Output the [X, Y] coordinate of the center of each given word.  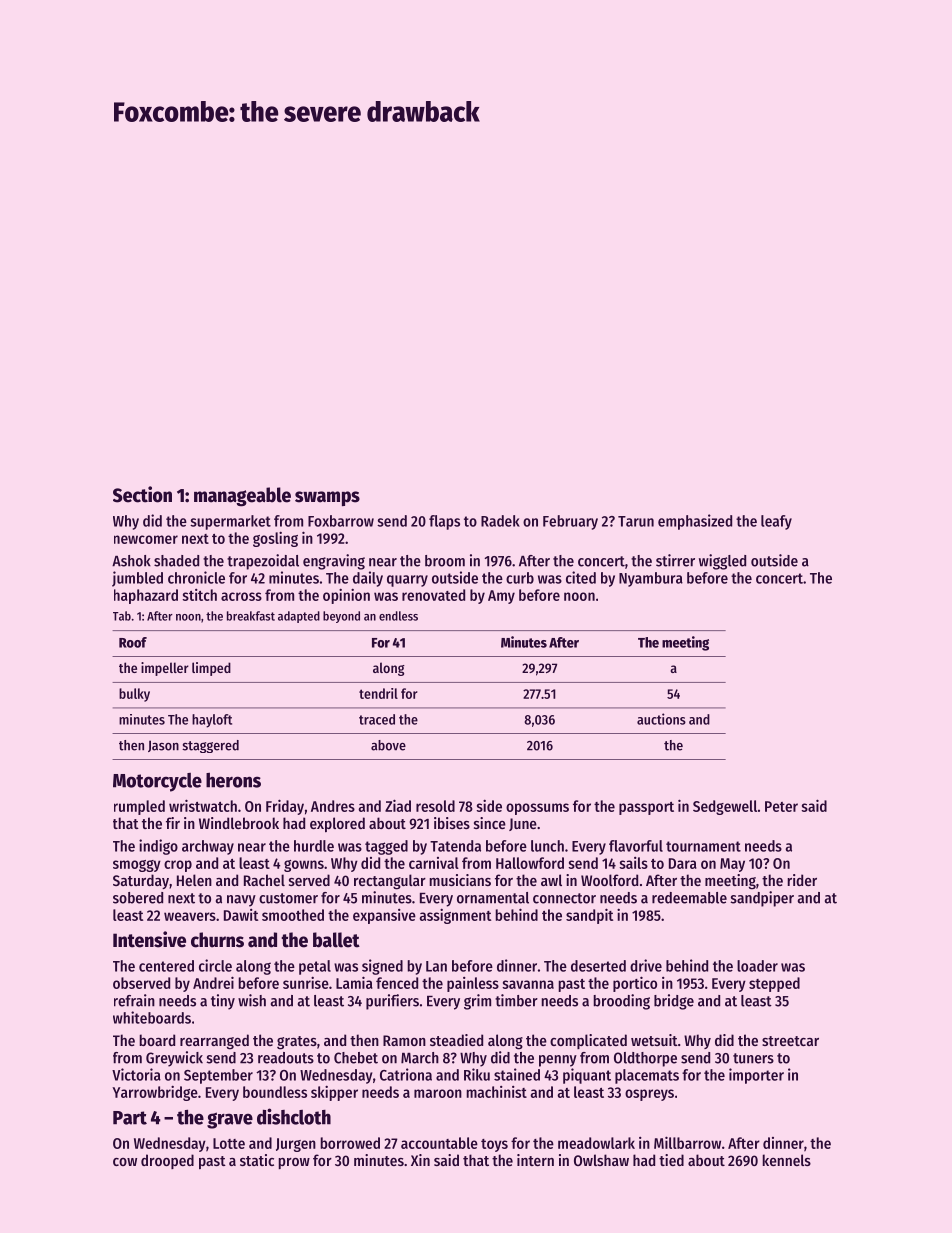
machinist [496, 1092]
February [570, 522]
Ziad [398, 805]
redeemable [689, 898]
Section [142, 494]
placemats [647, 1076]
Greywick [174, 1059]
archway [208, 847]
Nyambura [651, 579]
